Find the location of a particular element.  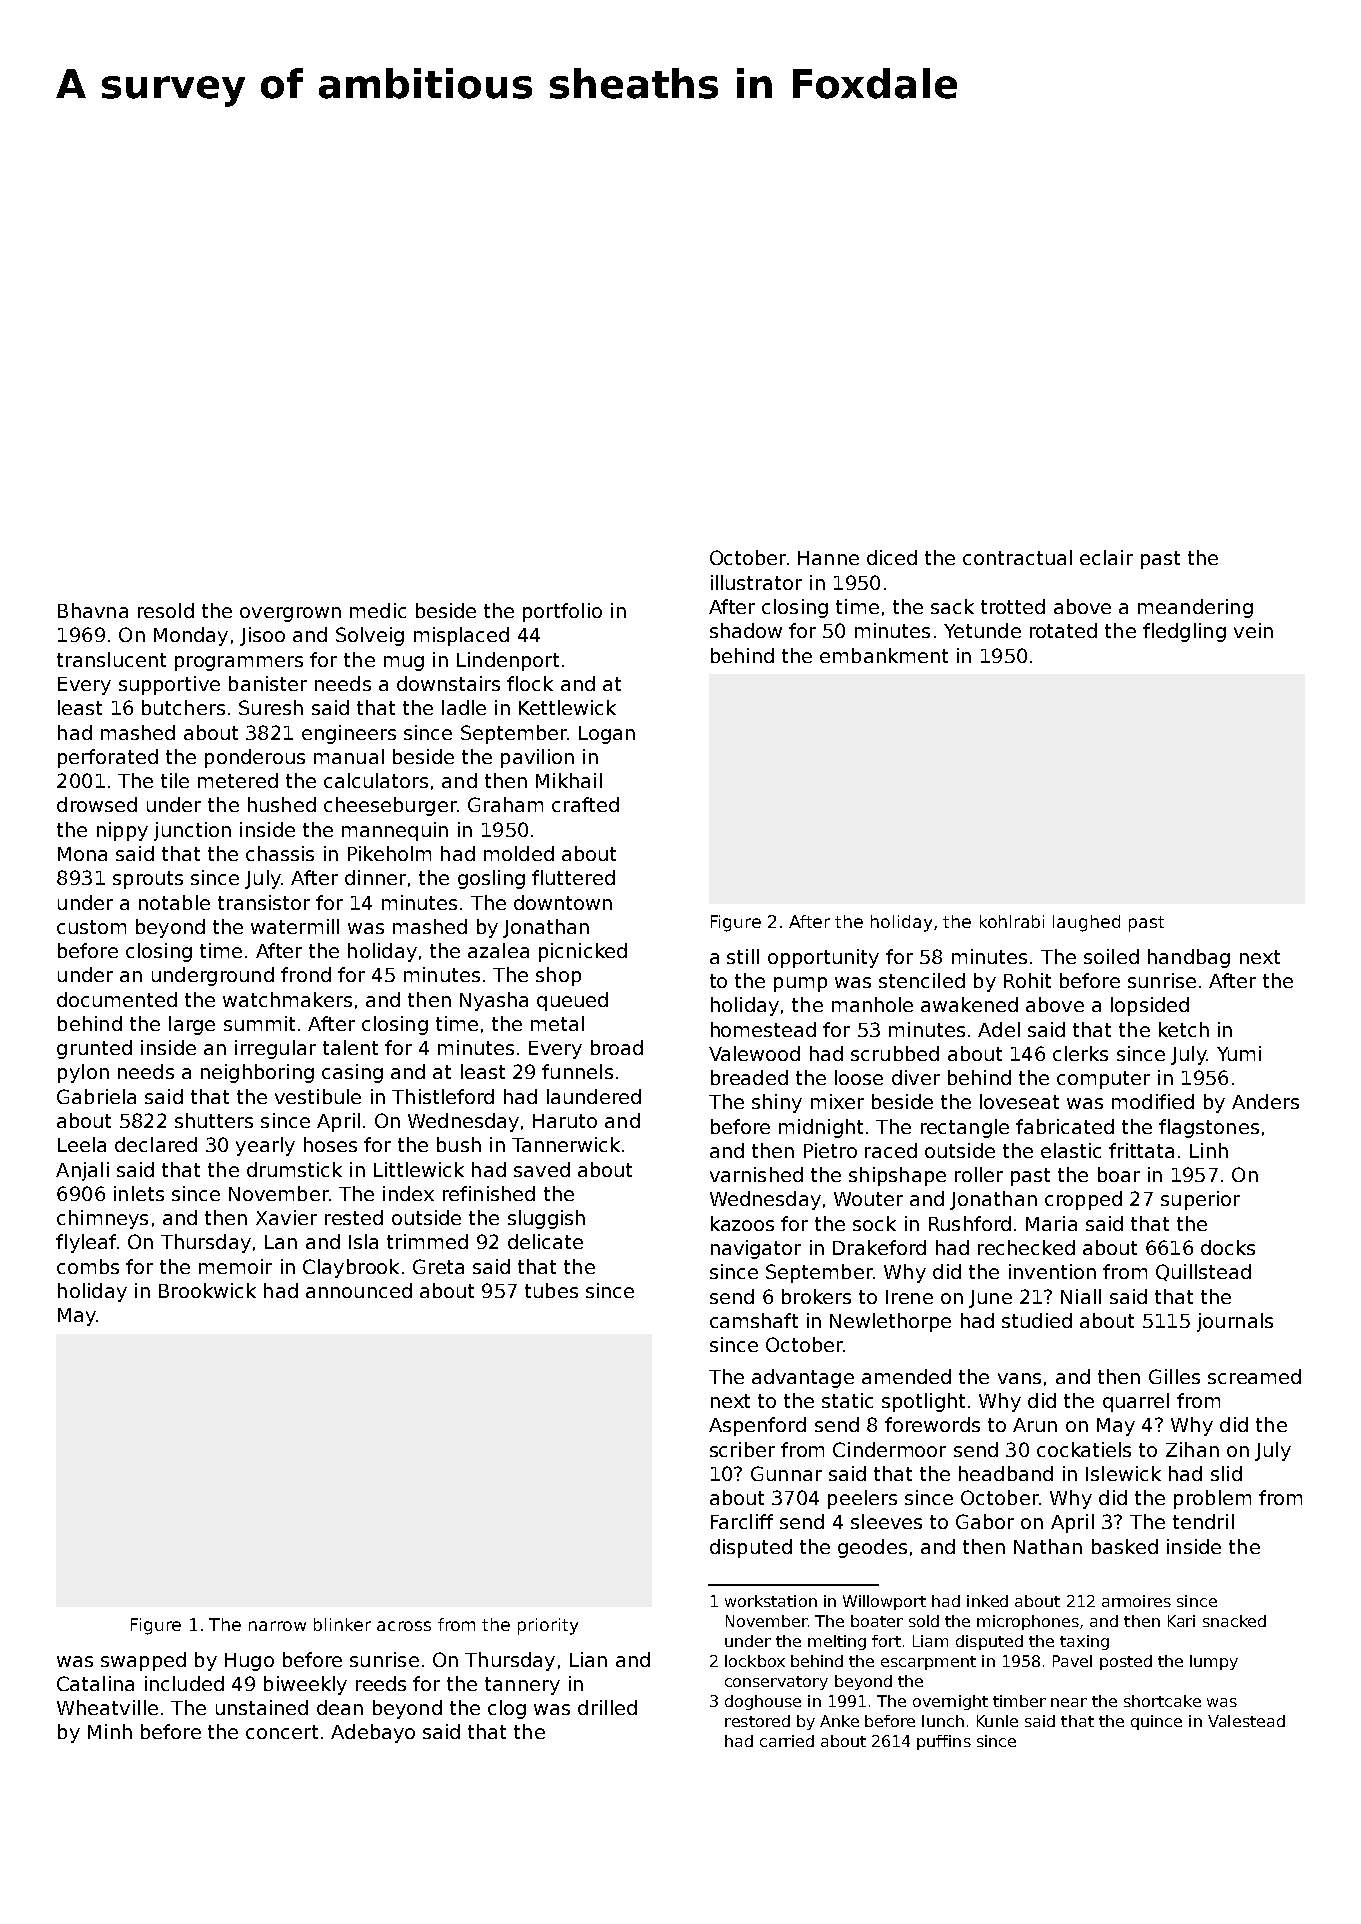

posted is located at coordinates (1126, 1662).
